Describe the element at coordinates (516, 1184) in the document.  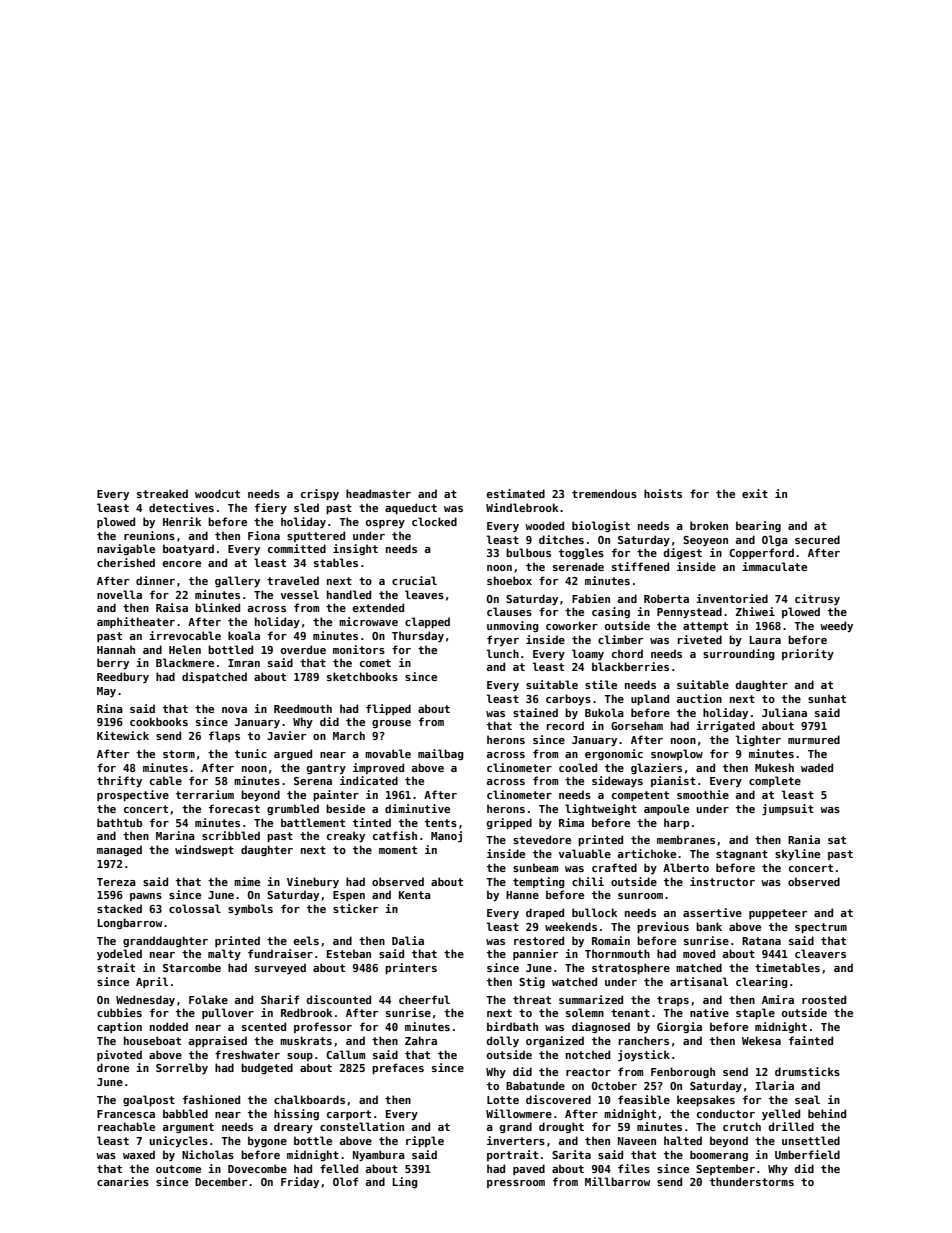
I see `pressroom` at that location.
